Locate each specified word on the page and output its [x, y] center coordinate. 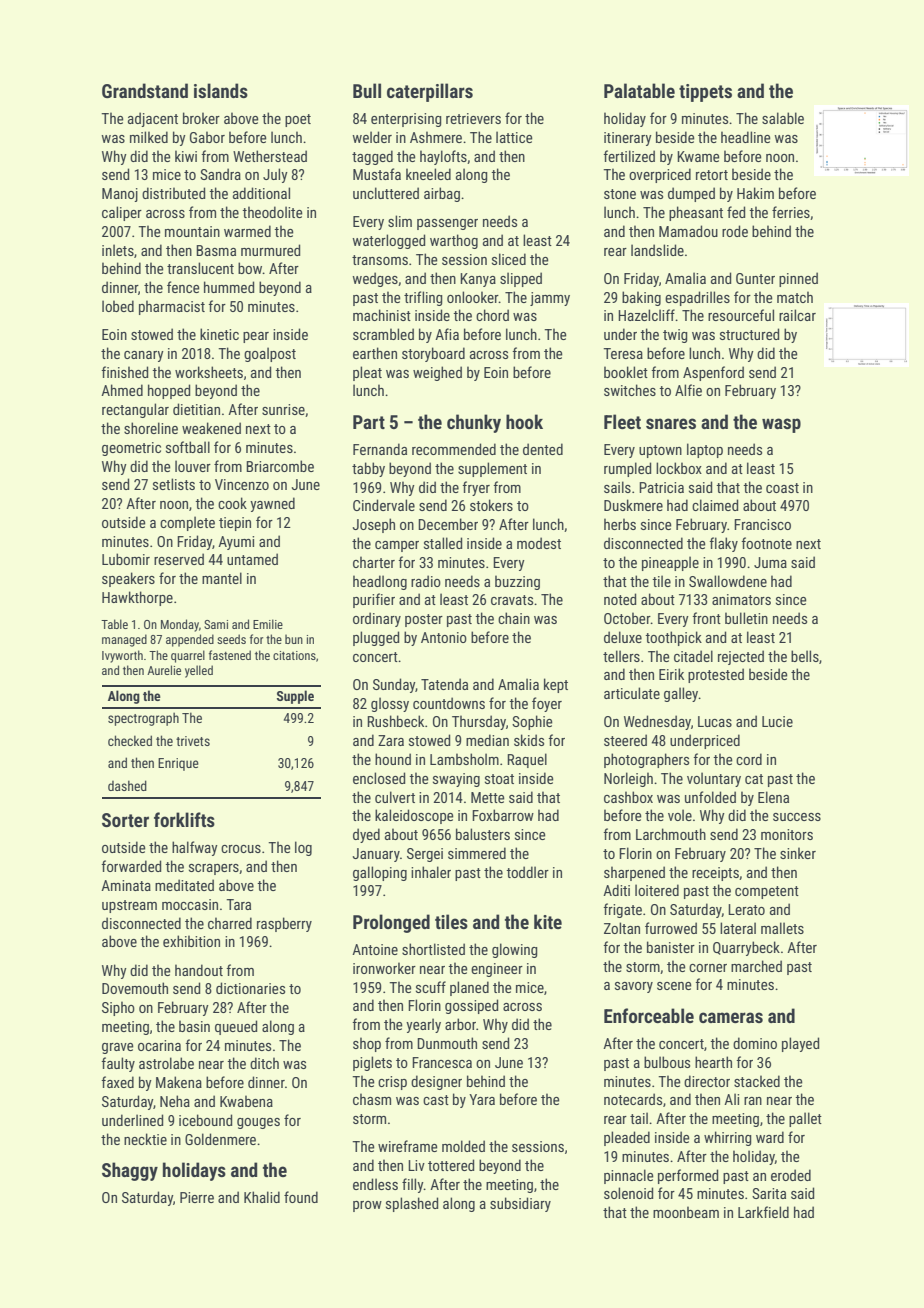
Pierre [197, 1197]
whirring [728, 1138]
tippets [705, 93]
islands [221, 90]
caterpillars [430, 92]
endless [375, 1184]
